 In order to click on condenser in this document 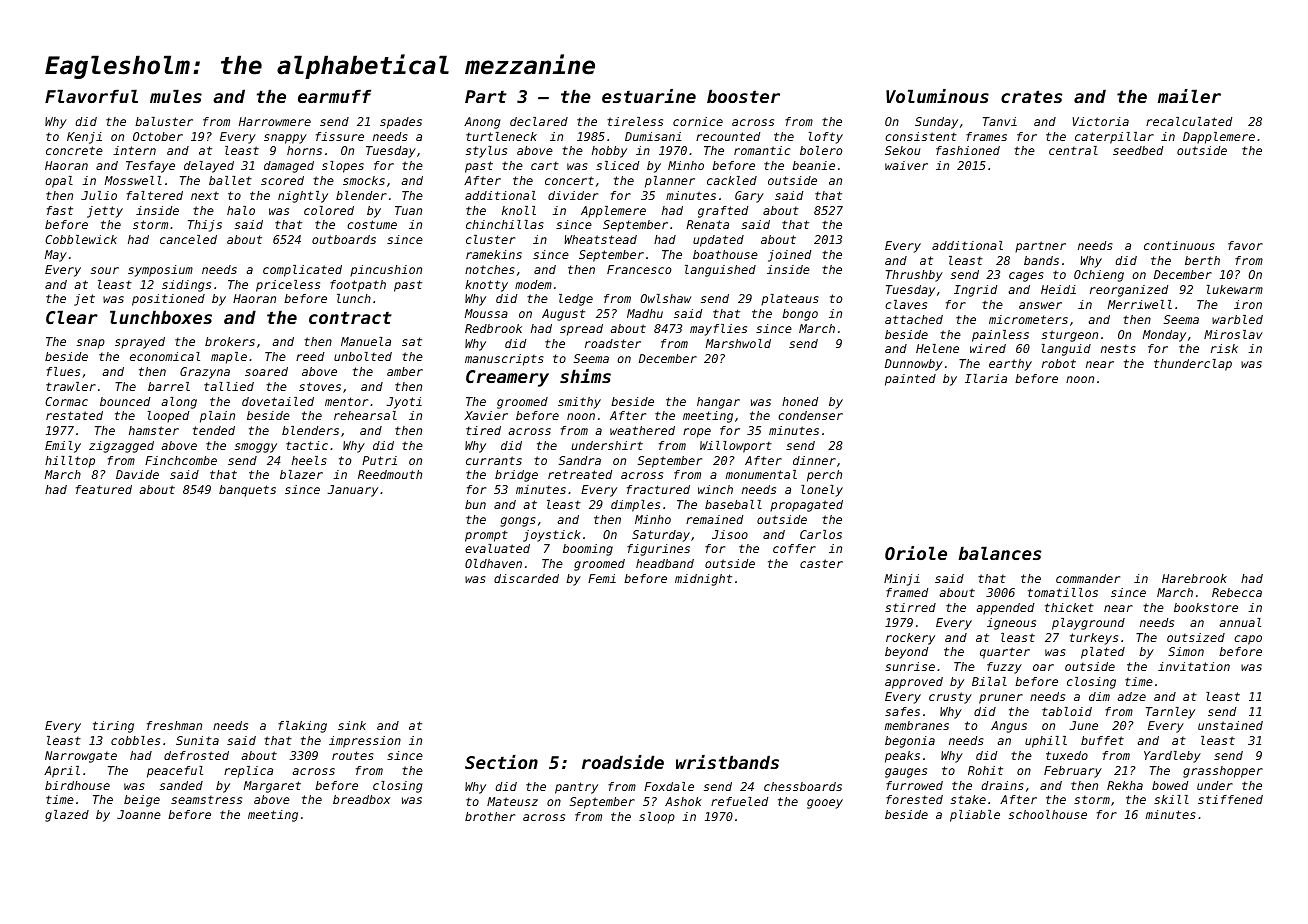, I will do `click(810, 415)`.
